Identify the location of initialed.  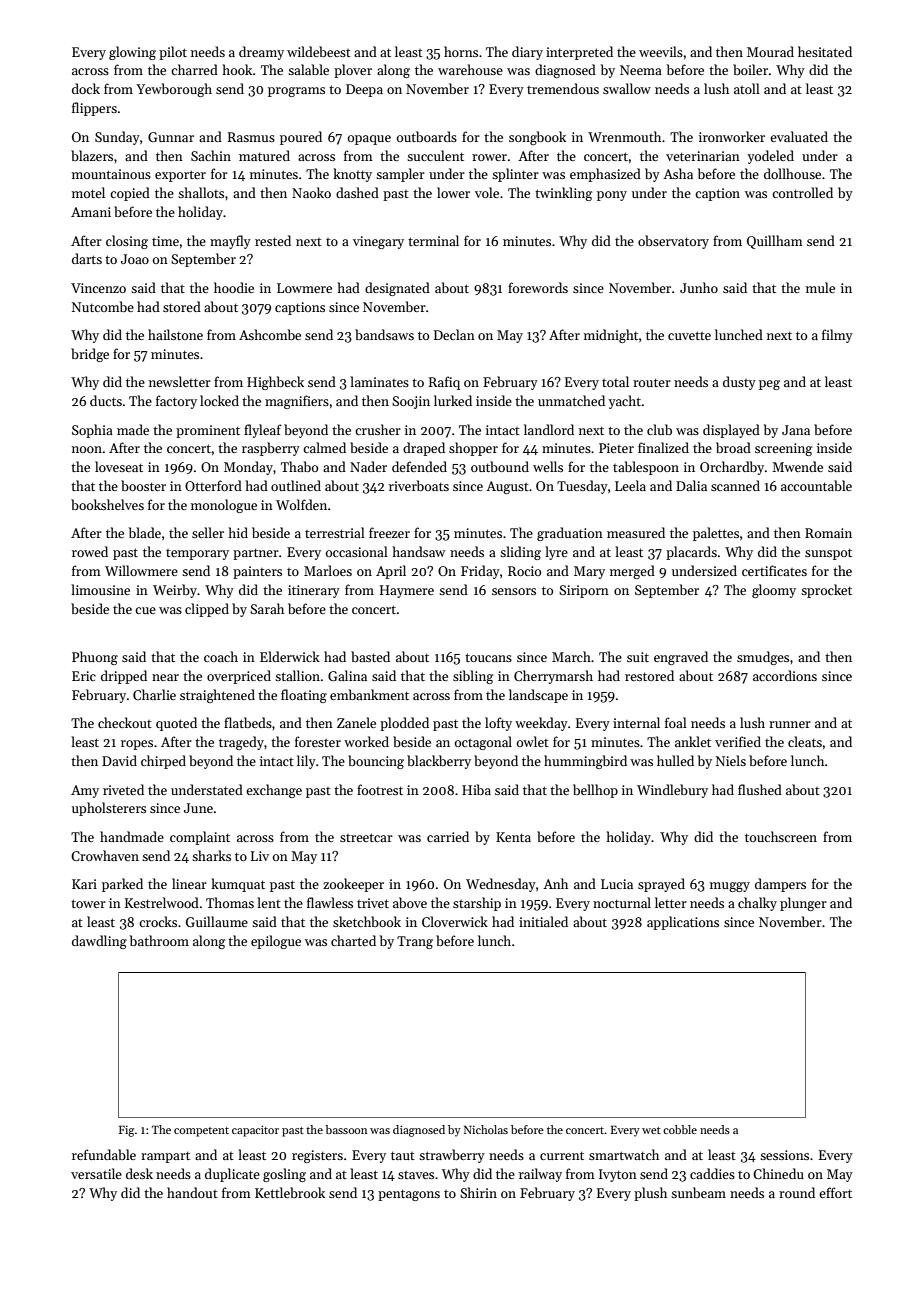
(543, 921).
